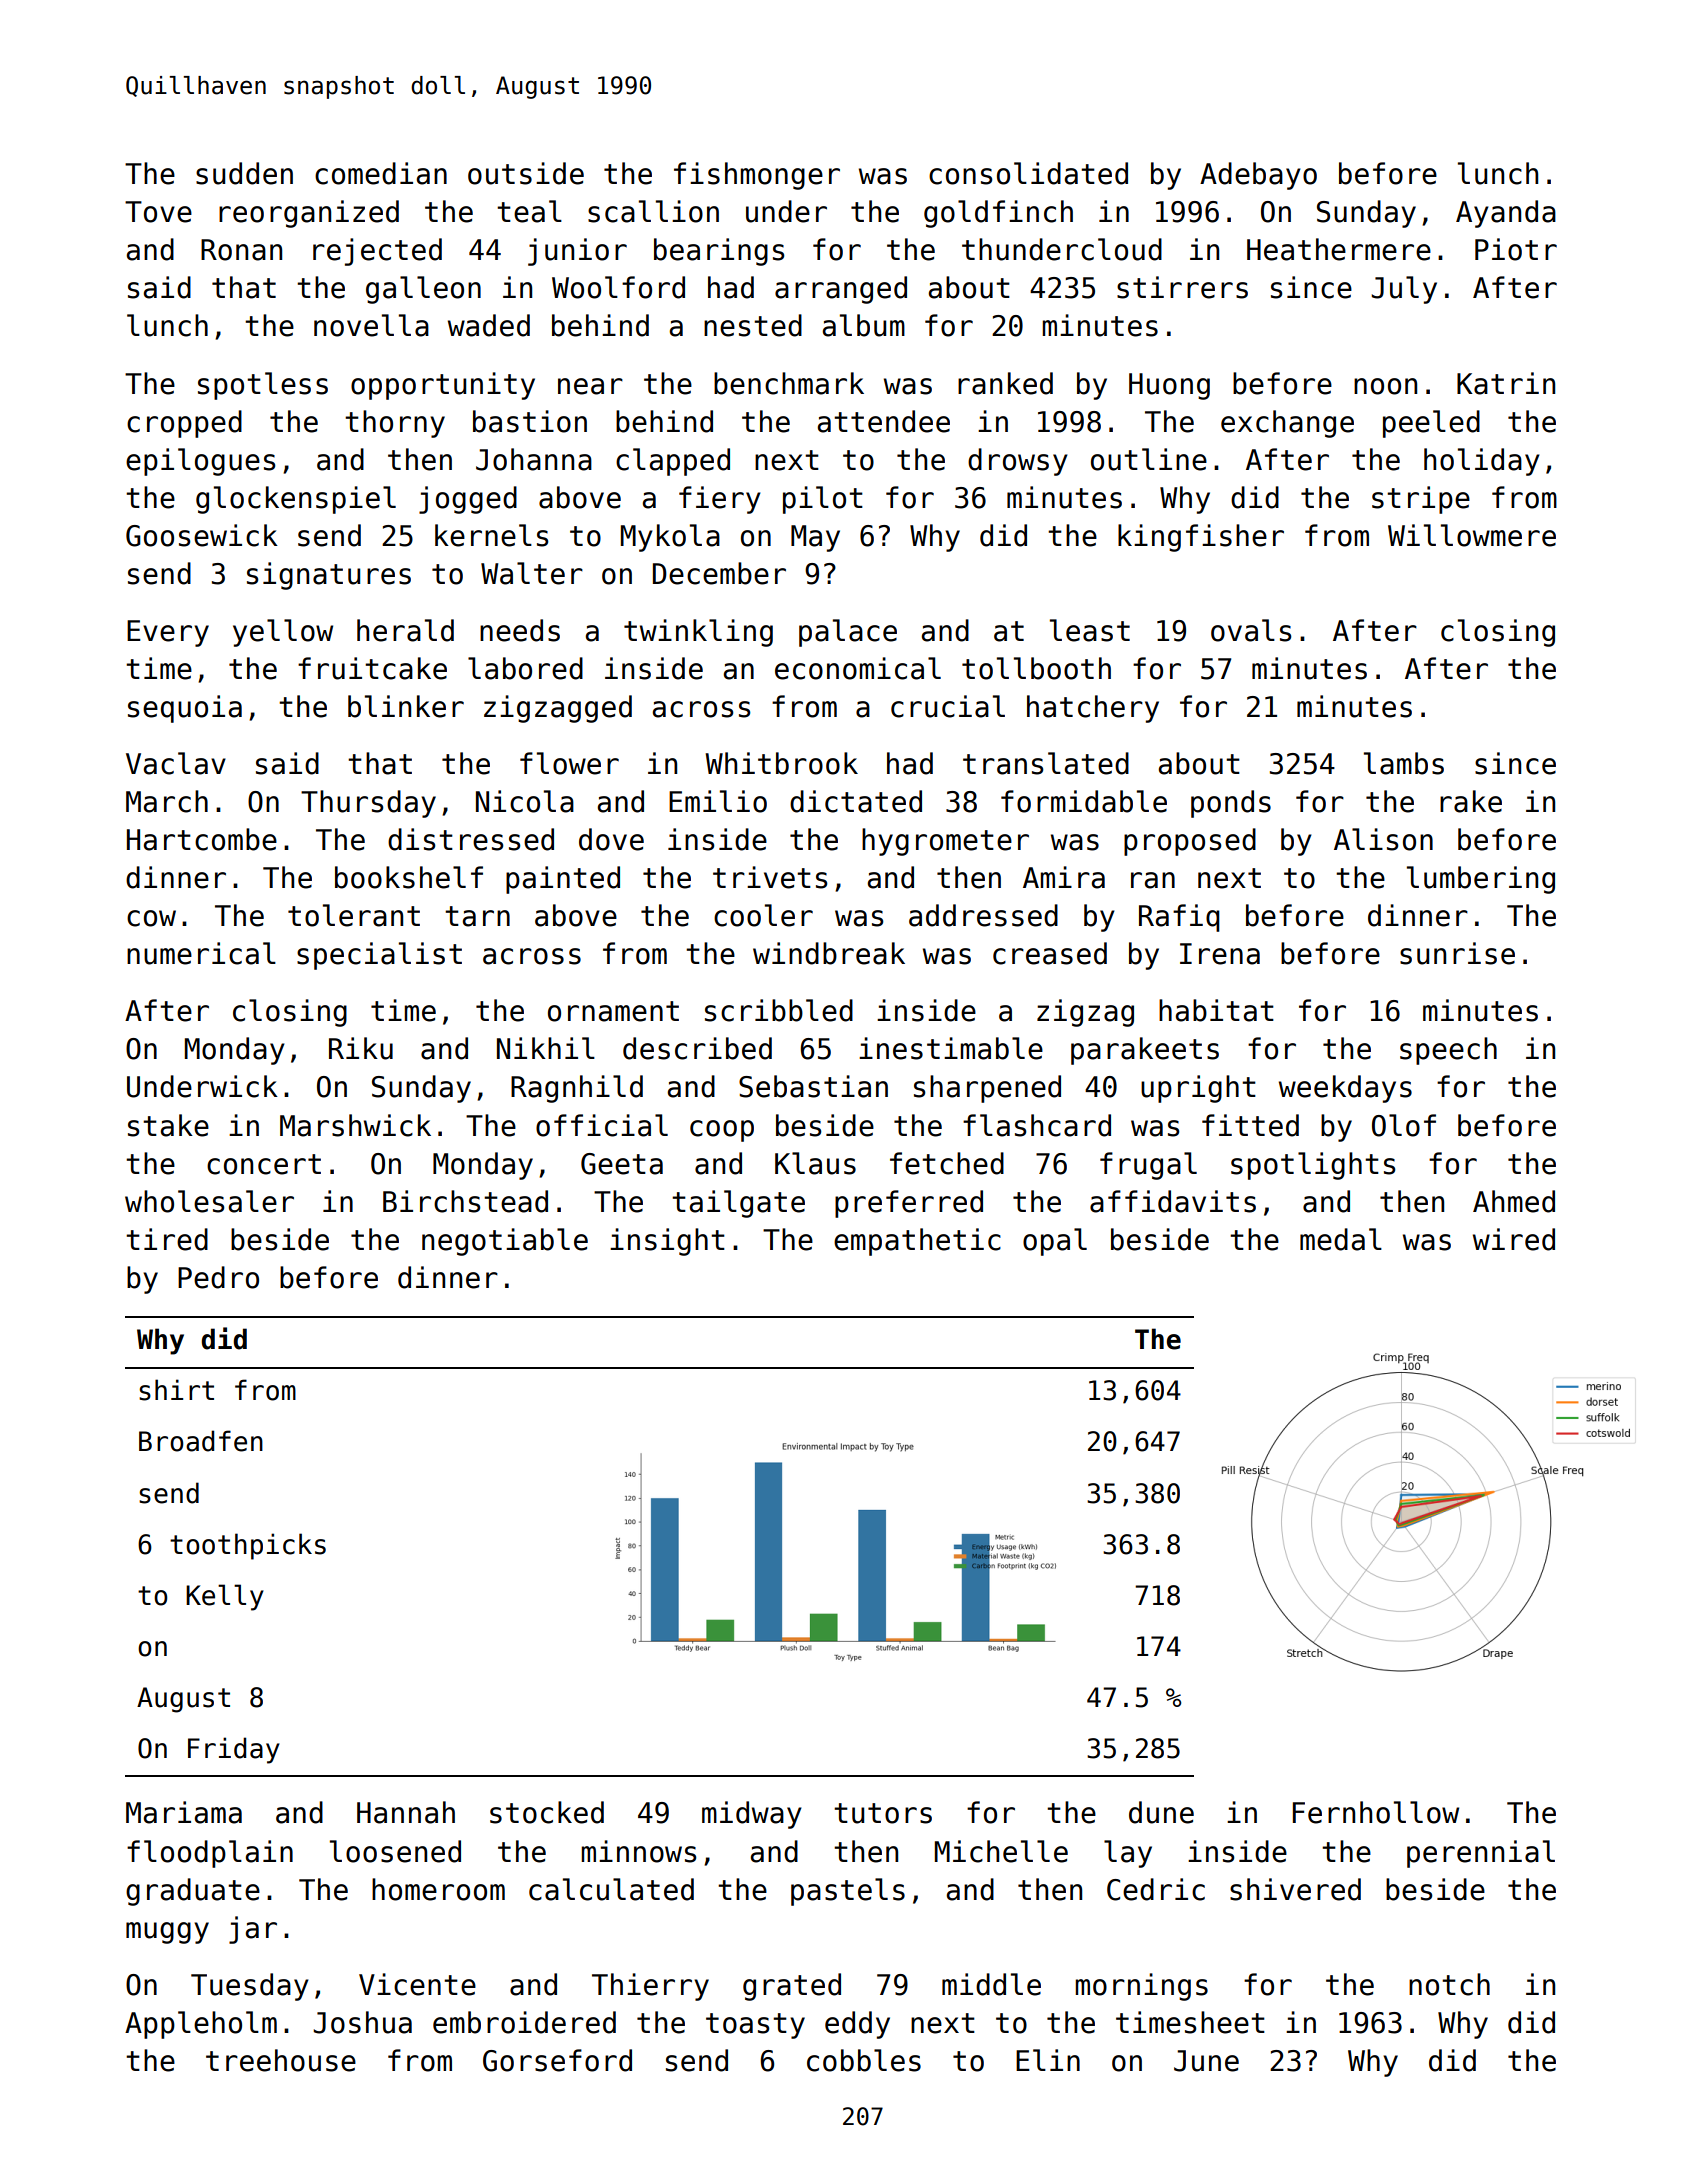 The width and height of the screenshot is (1683, 2178). What do you see at coordinates (264, 1164) in the screenshot?
I see `concert` at bounding box center [264, 1164].
